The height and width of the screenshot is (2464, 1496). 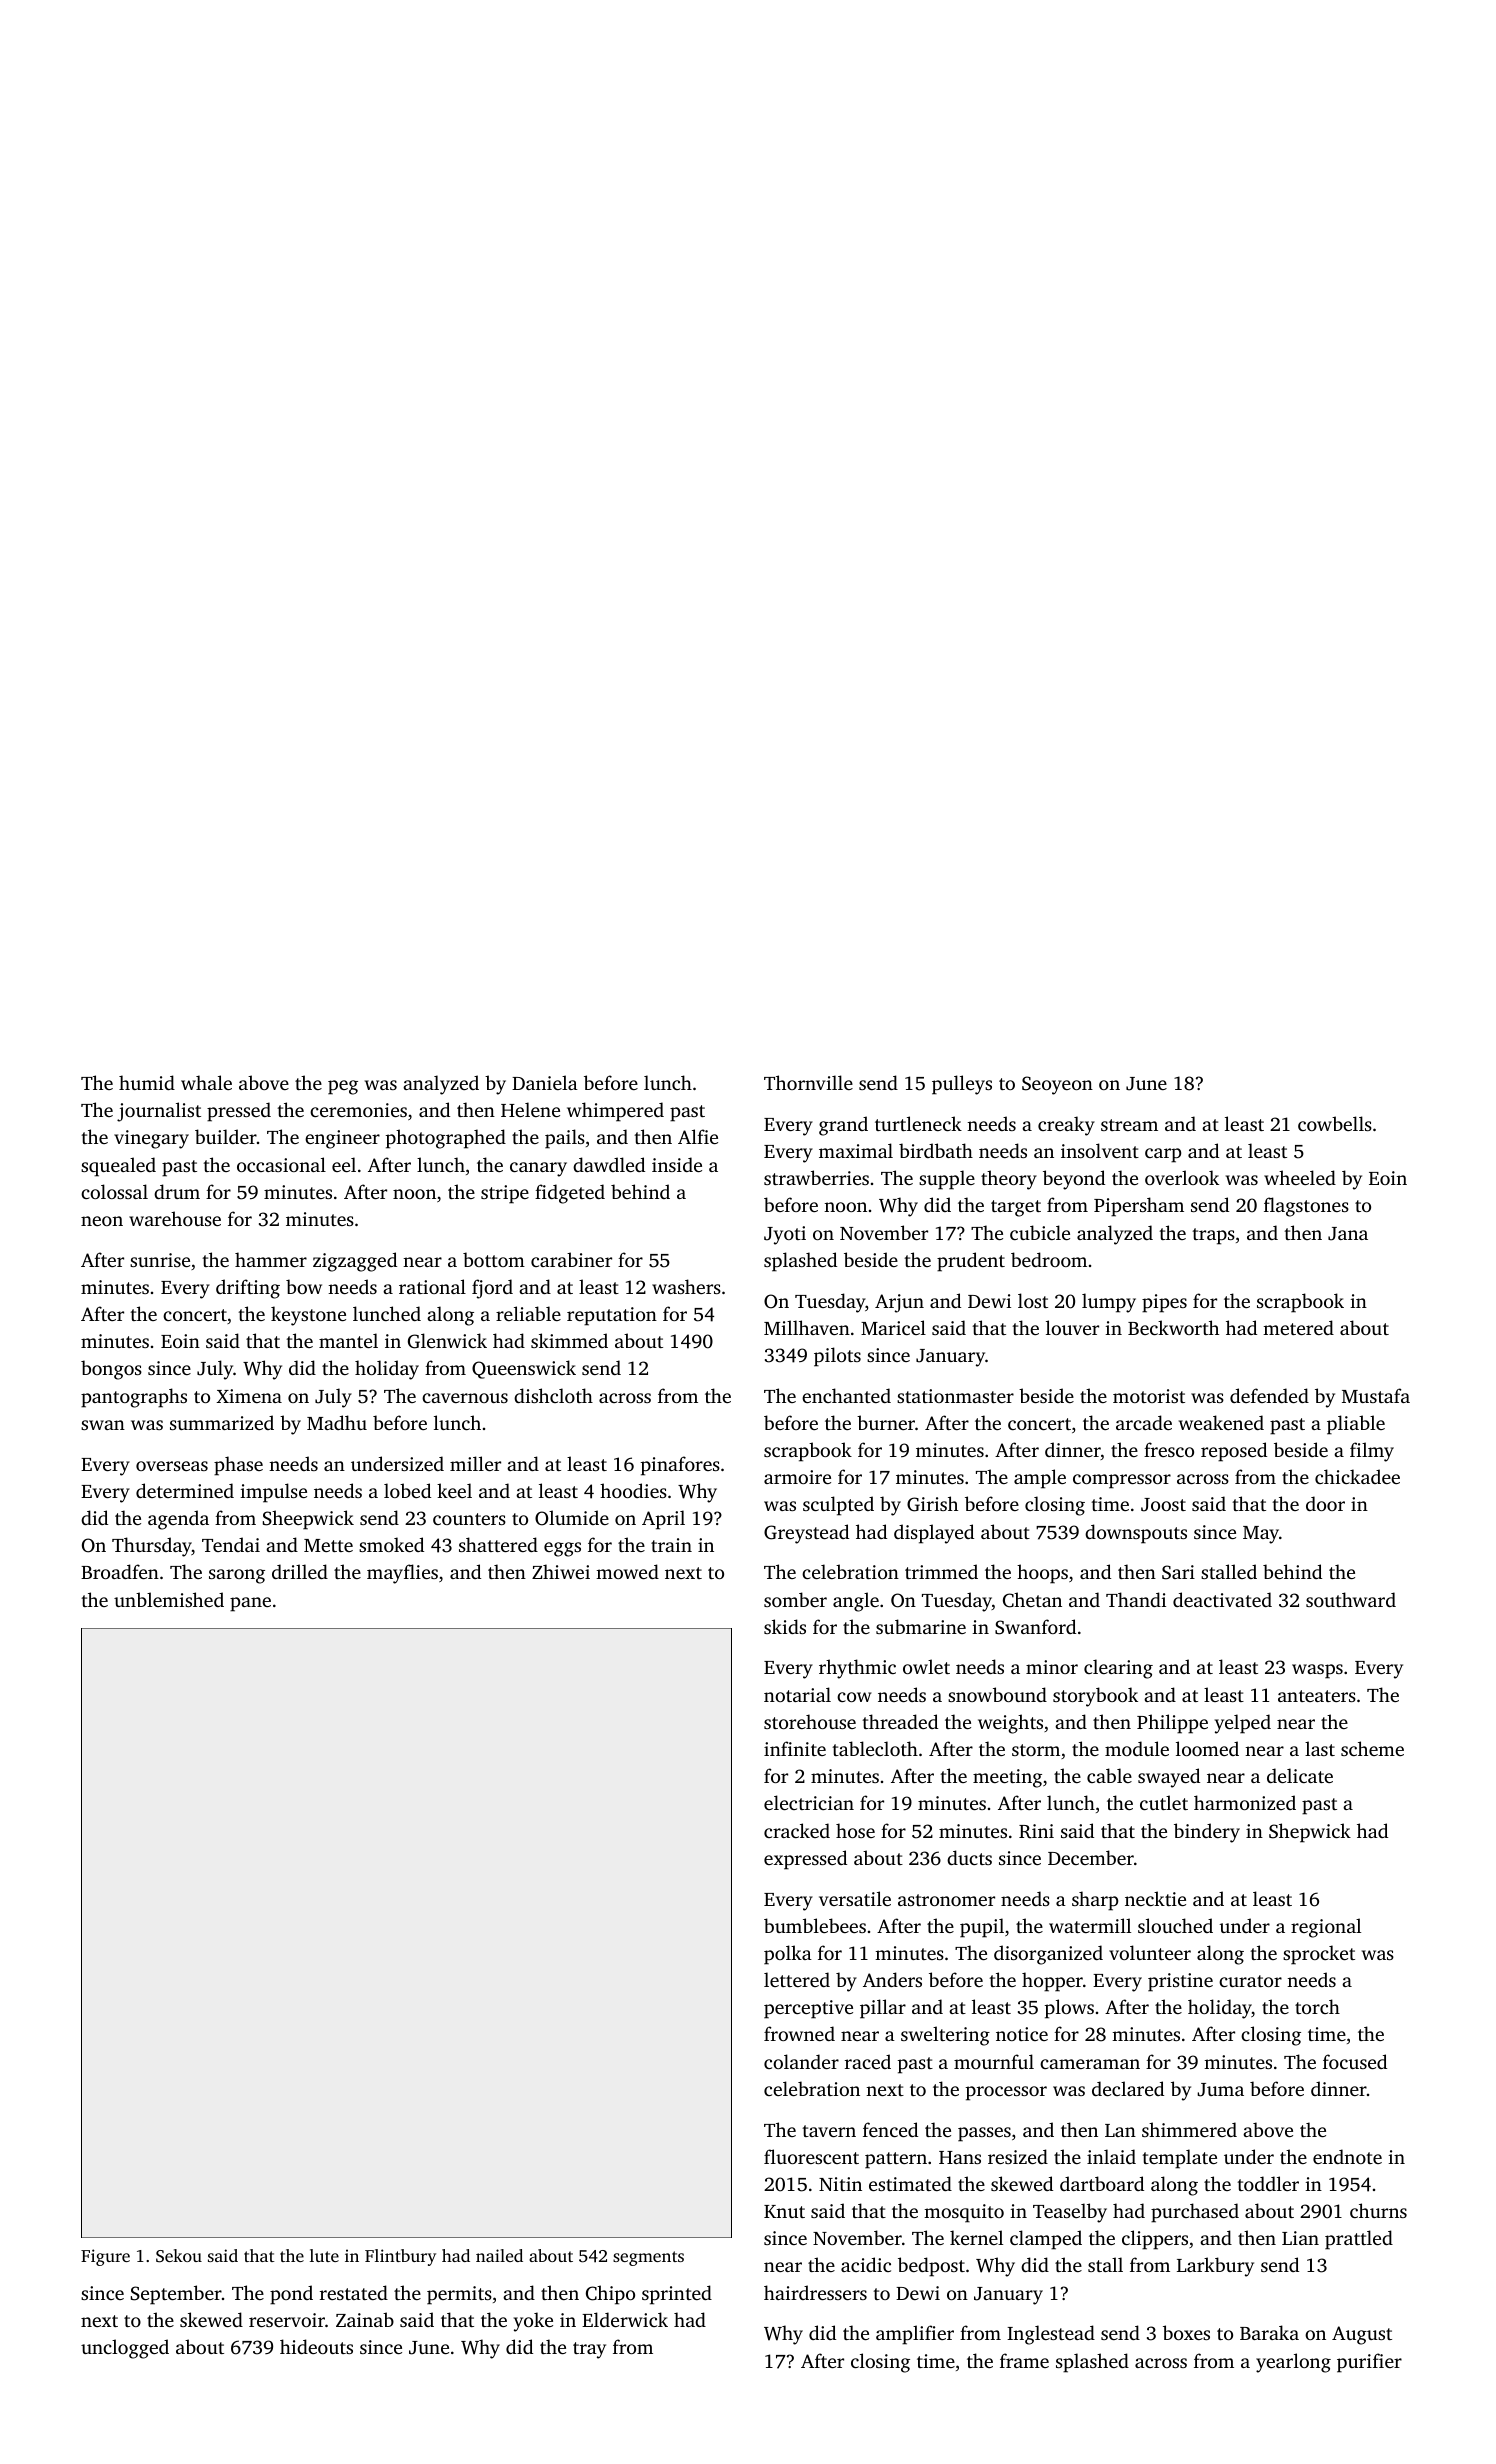 I want to click on polka, so click(x=788, y=1955).
